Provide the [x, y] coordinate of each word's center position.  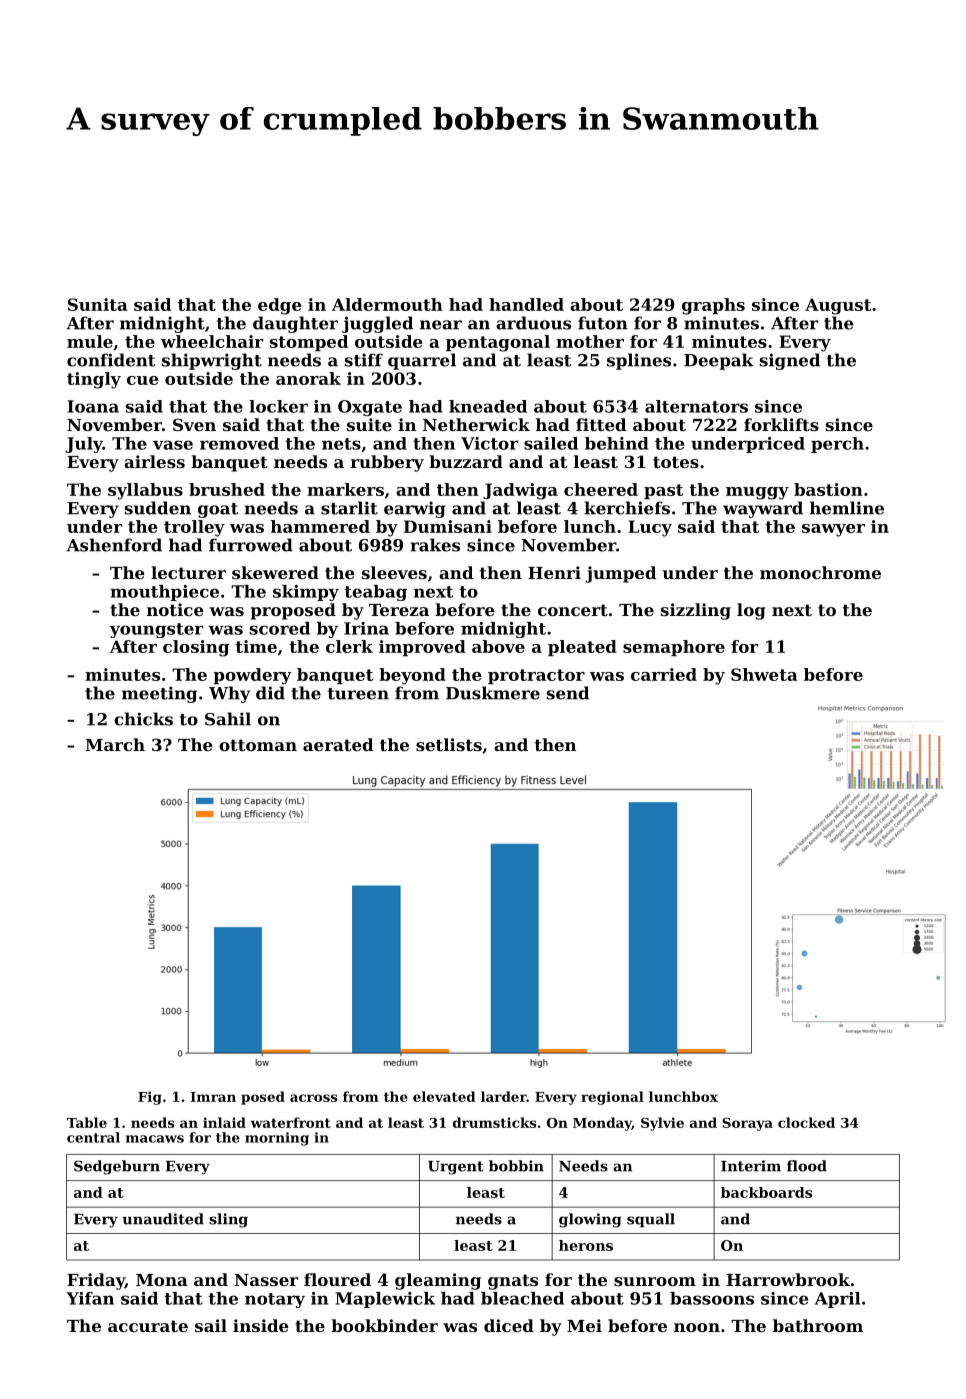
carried [664, 674]
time [256, 646]
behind [617, 443]
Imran [213, 1097]
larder [503, 1096]
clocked [806, 1122]
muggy [757, 493]
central [93, 1137]
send [568, 693]
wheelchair [212, 341]
